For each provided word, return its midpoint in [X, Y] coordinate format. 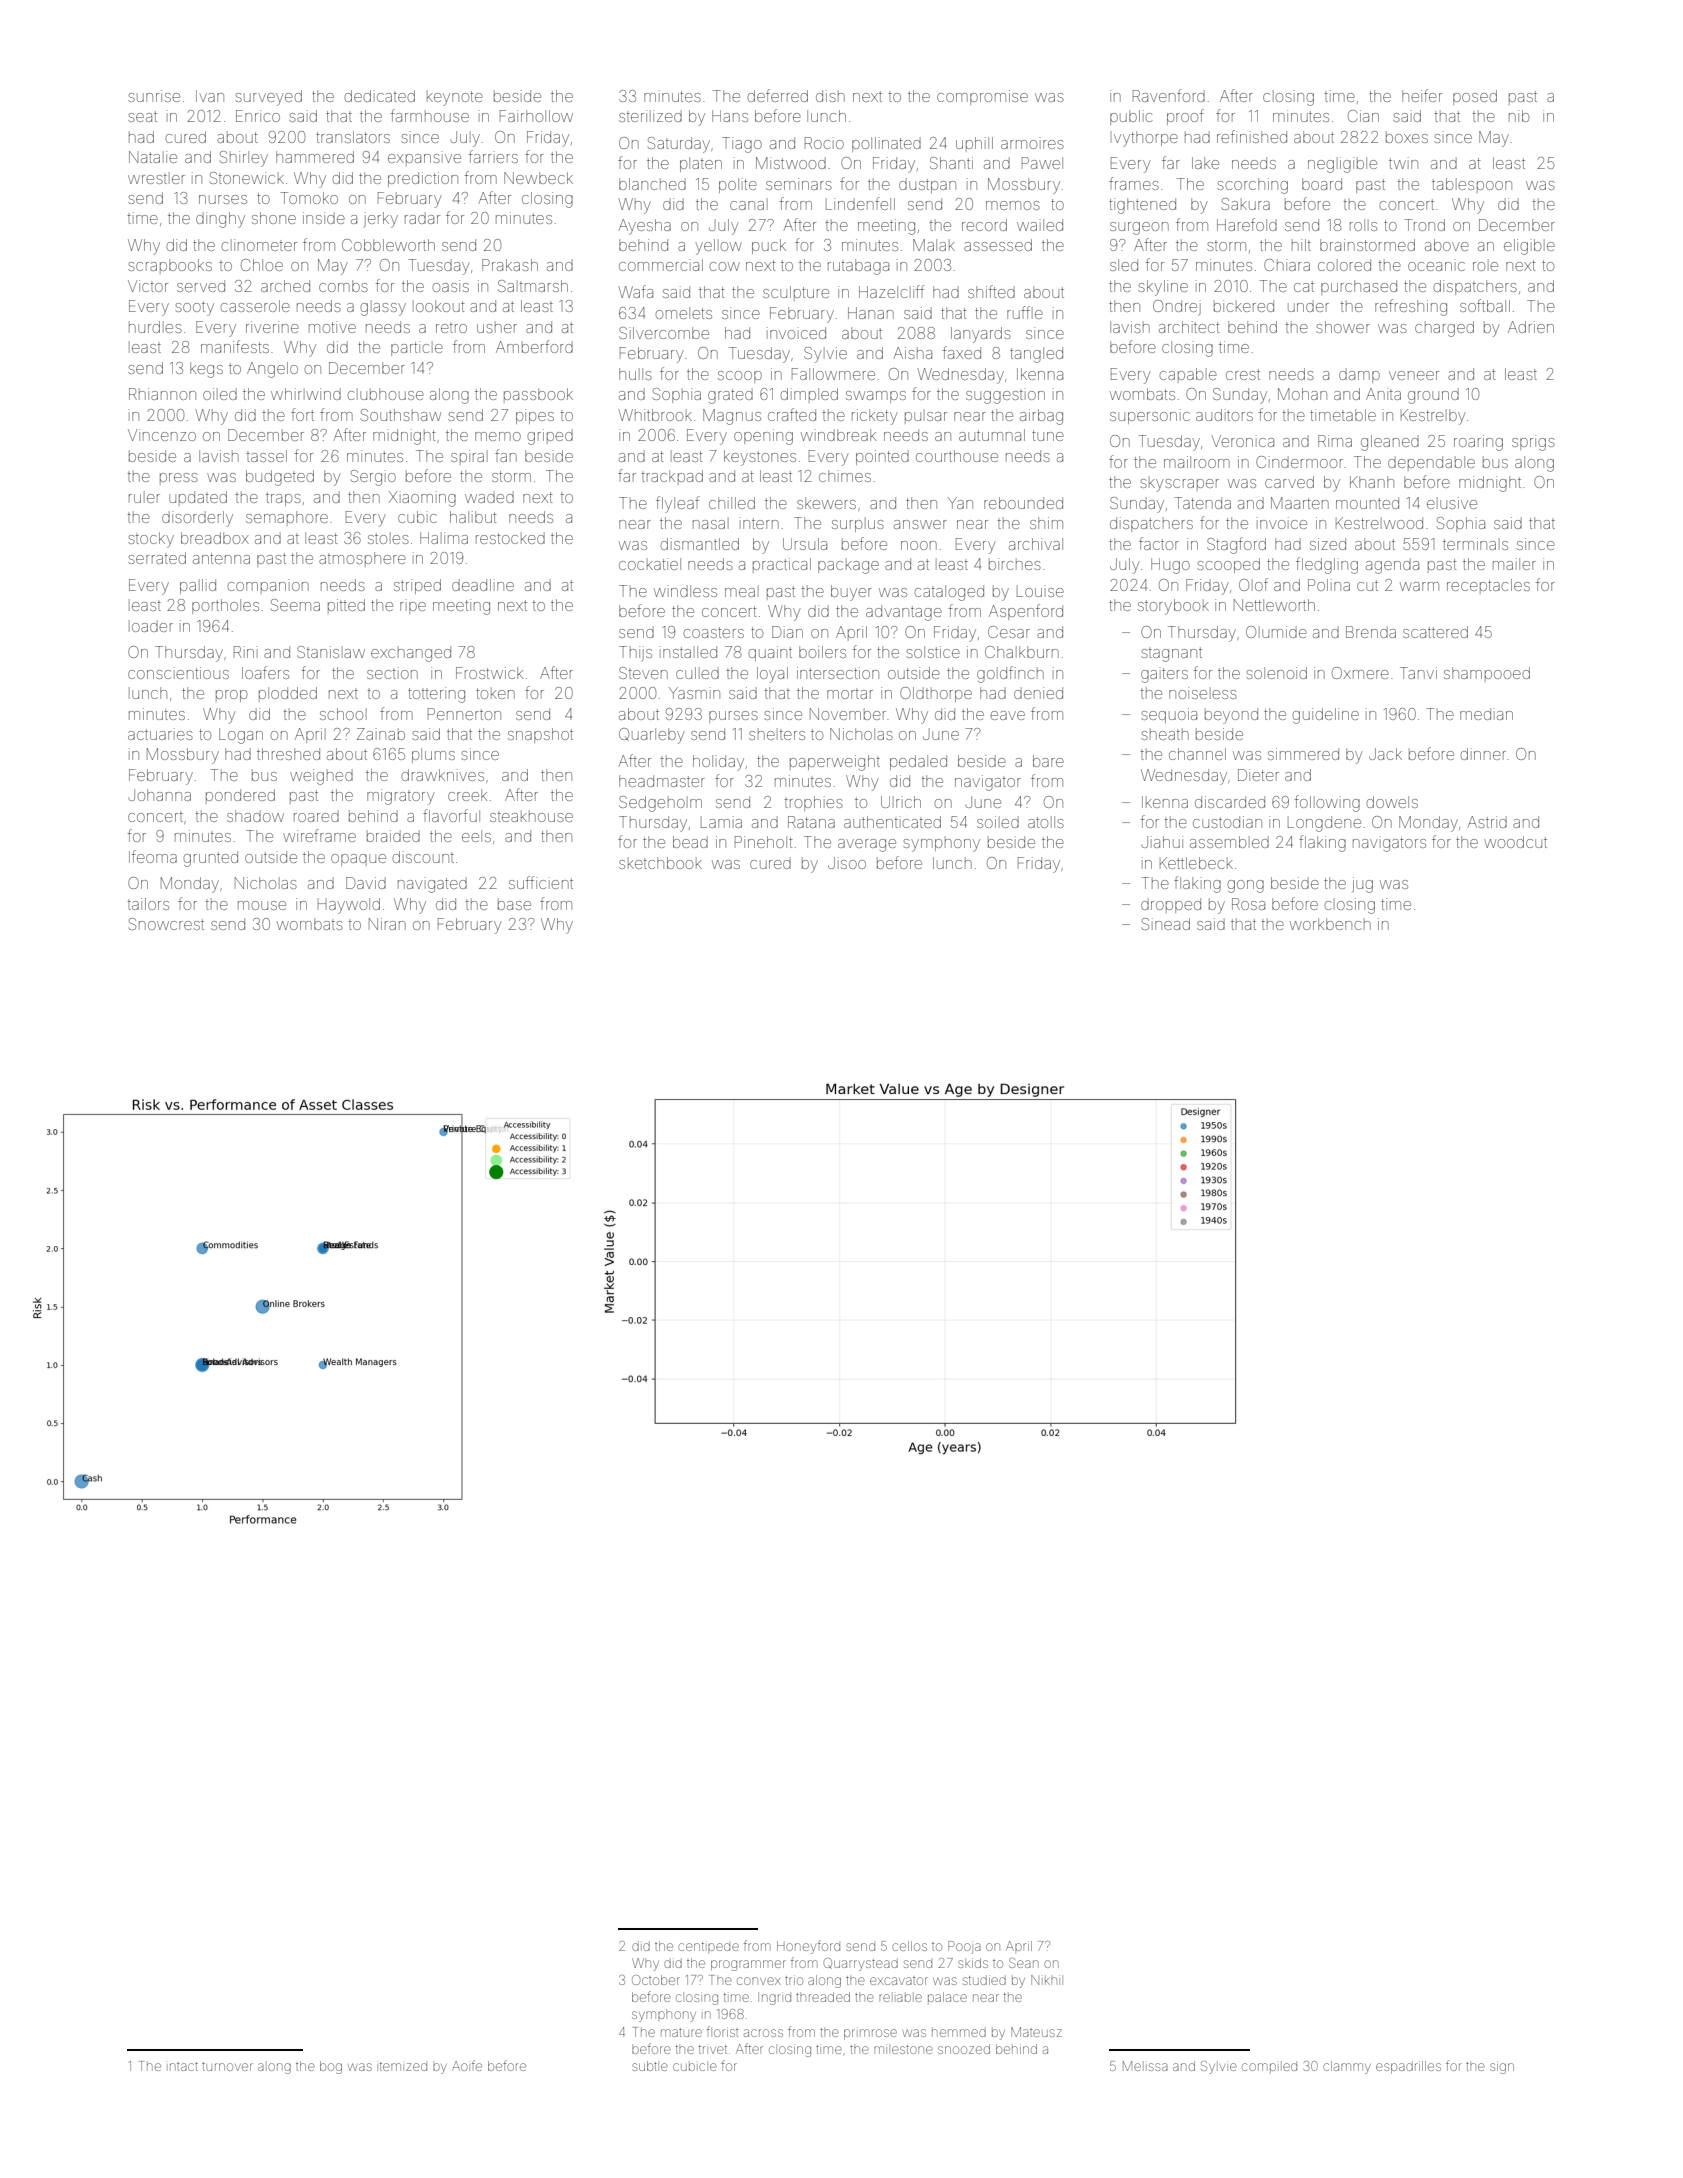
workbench [1330, 924]
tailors [148, 904]
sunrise [154, 96]
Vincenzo [162, 435]
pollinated [886, 144]
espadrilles [1408, 2067]
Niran [387, 924]
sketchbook [660, 863]
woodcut [1515, 842]
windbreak [838, 435]
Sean [1024, 1963]
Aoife [467, 2065]
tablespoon [1472, 185]
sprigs [1533, 443]
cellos [909, 1946]
